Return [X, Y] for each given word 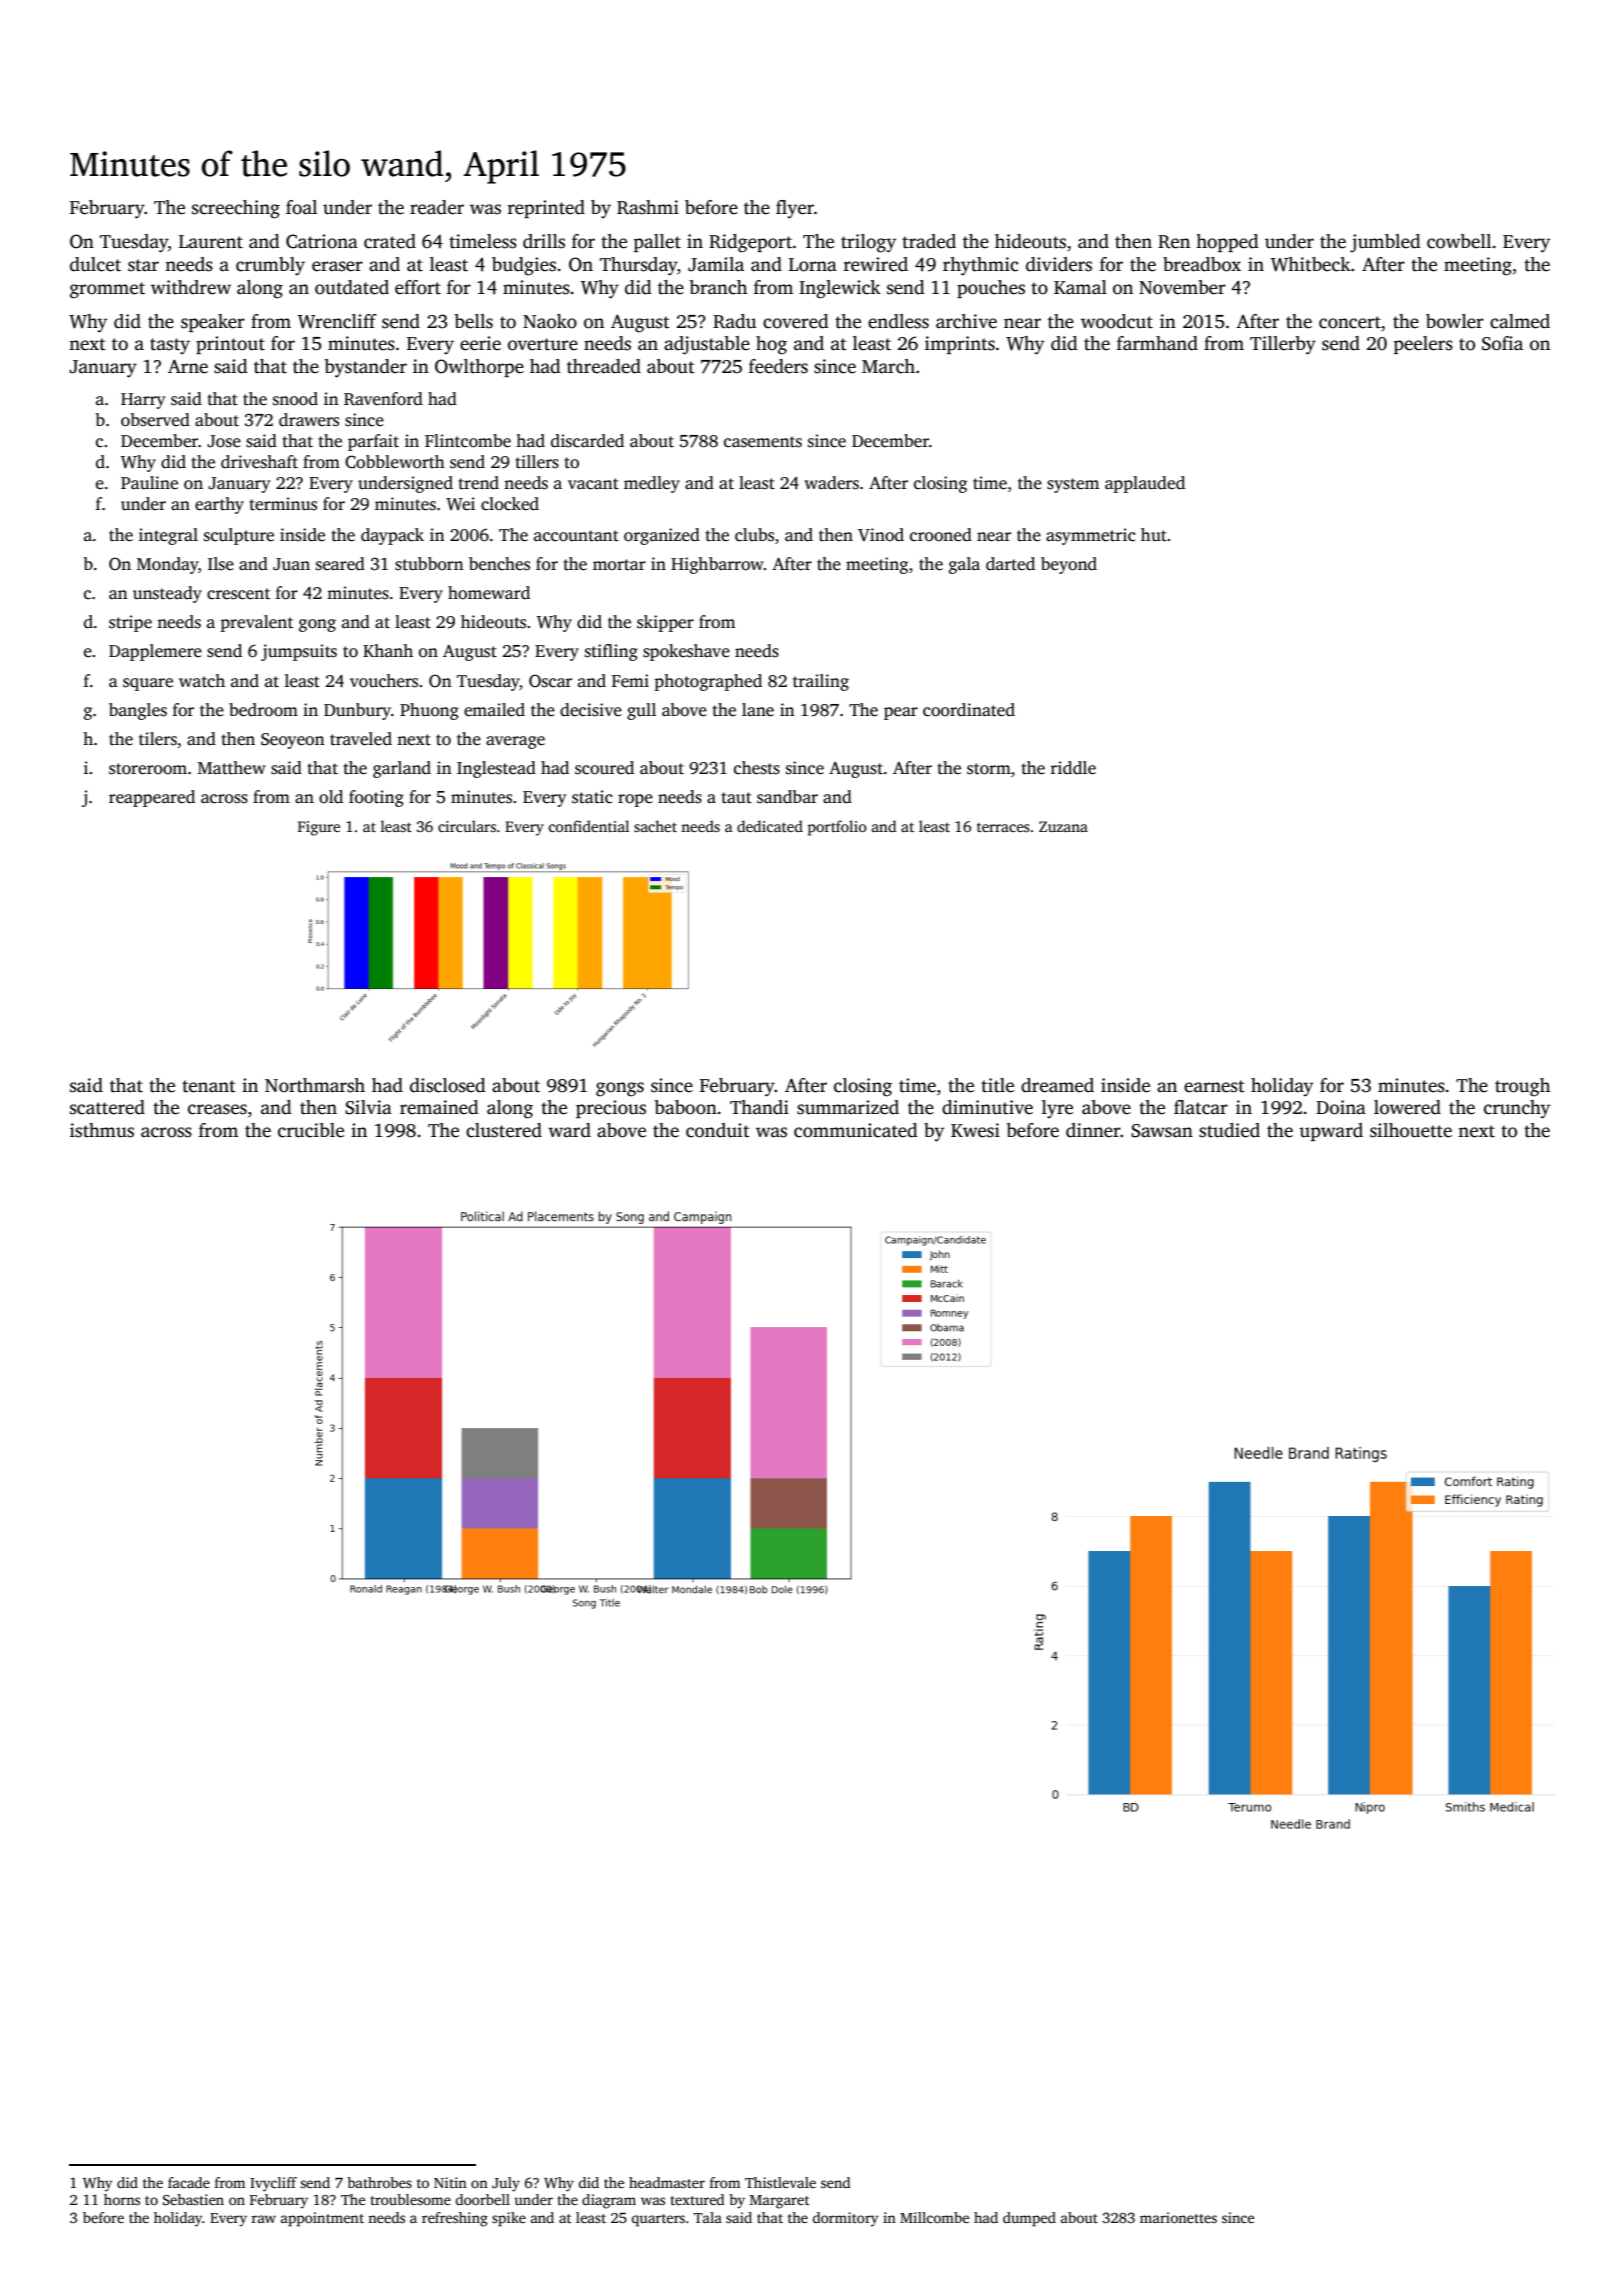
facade [189, 2182]
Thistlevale [780, 2182]
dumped [1029, 2219]
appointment [322, 2219]
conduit [718, 1130]
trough [1522, 1087]
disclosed [448, 1085]
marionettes [1178, 2217]
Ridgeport [750, 243]
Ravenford [383, 399]
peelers [1423, 345]
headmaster [667, 2182]
